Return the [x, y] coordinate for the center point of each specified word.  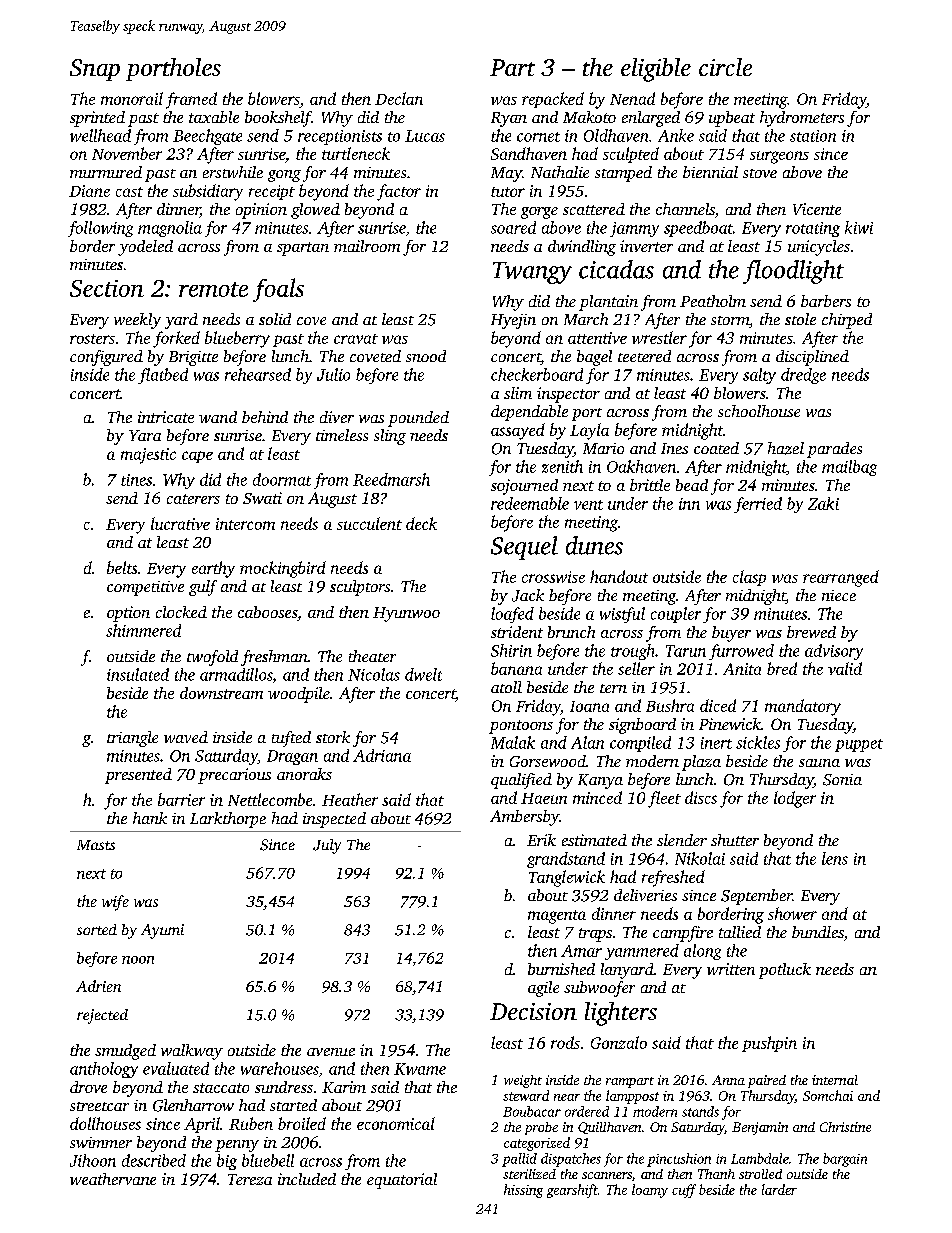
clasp [749, 578]
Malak [513, 742]
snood [426, 356]
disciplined [812, 358]
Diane [89, 191]
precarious [234, 776]
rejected [102, 1016]
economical [396, 1123]
